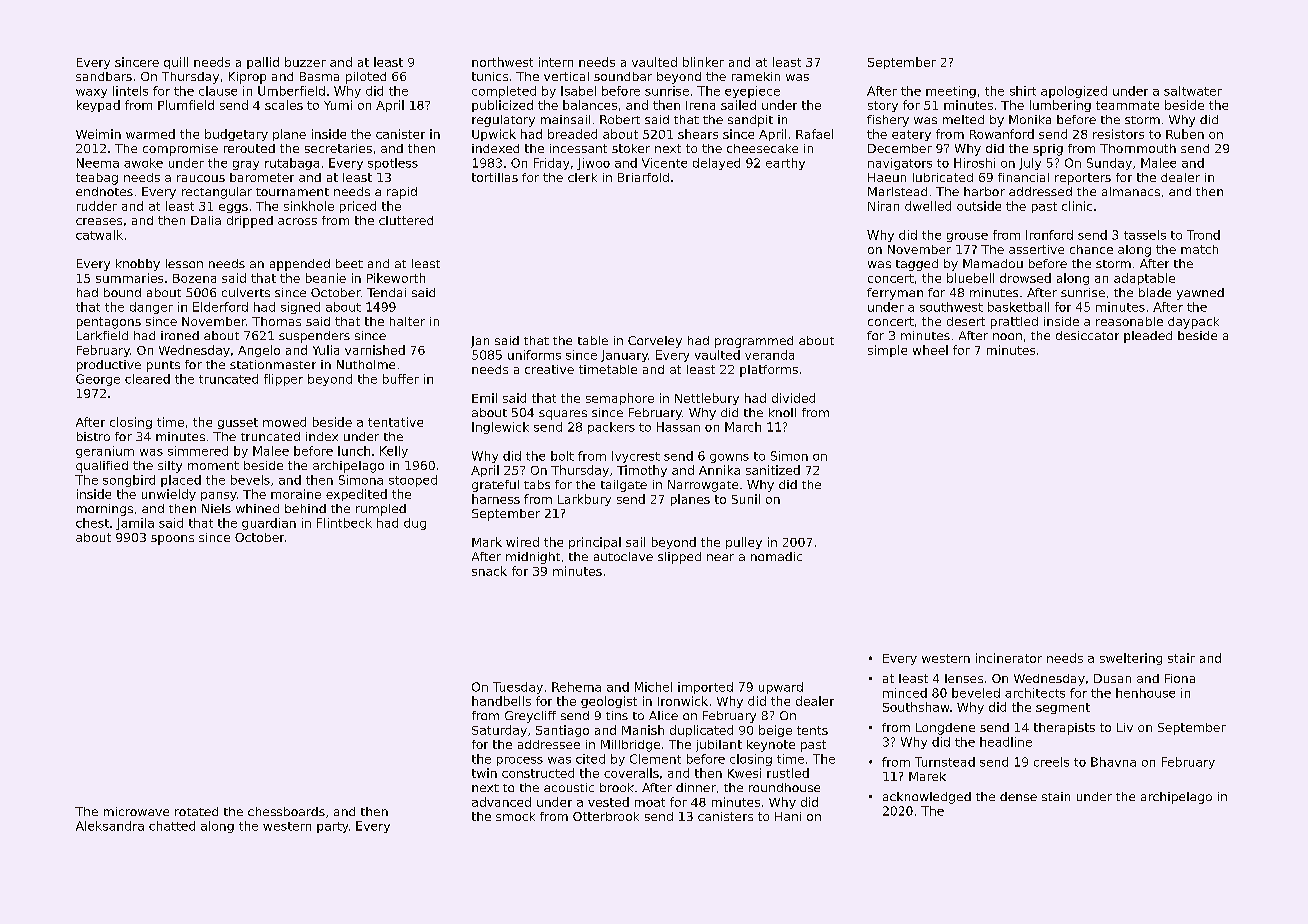 The image size is (1308, 924). What do you see at coordinates (1148, 337) in the screenshot?
I see `pleaded` at bounding box center [1148, 337].
